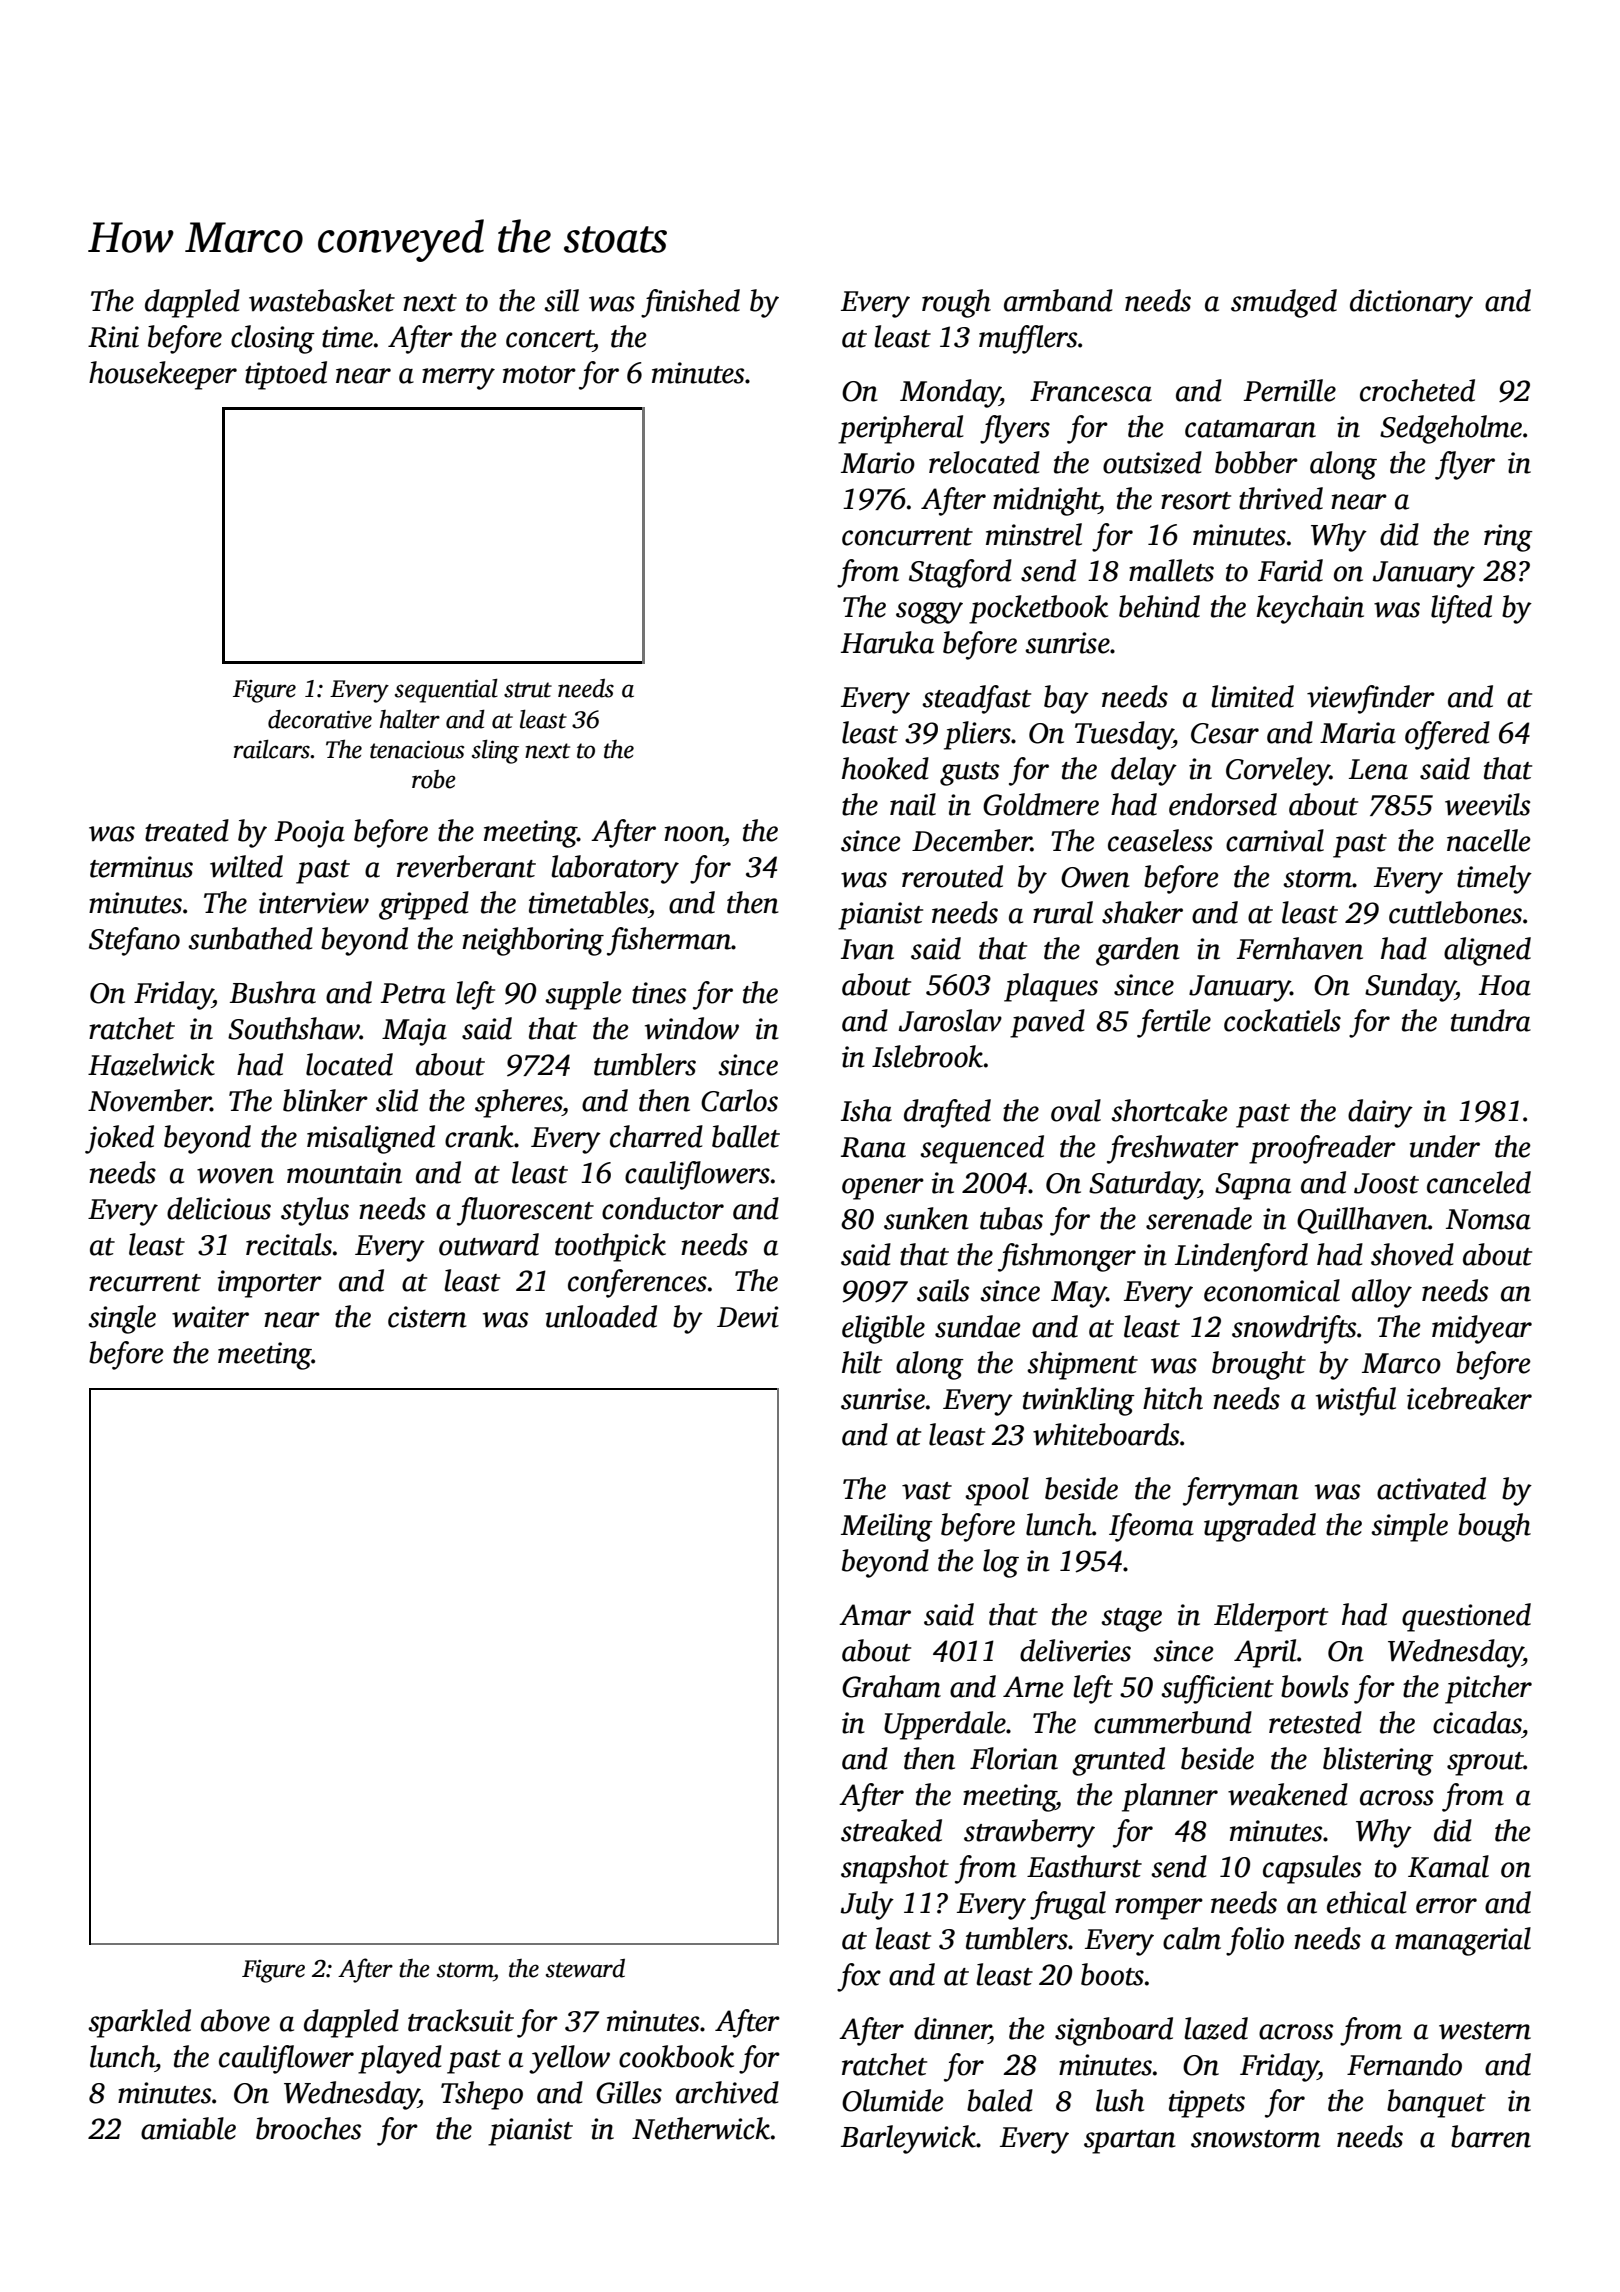  What do you see at coordinates (893, 2100) in the screenshot?
I see `Olumide` at bounding box center [893, 2100].
